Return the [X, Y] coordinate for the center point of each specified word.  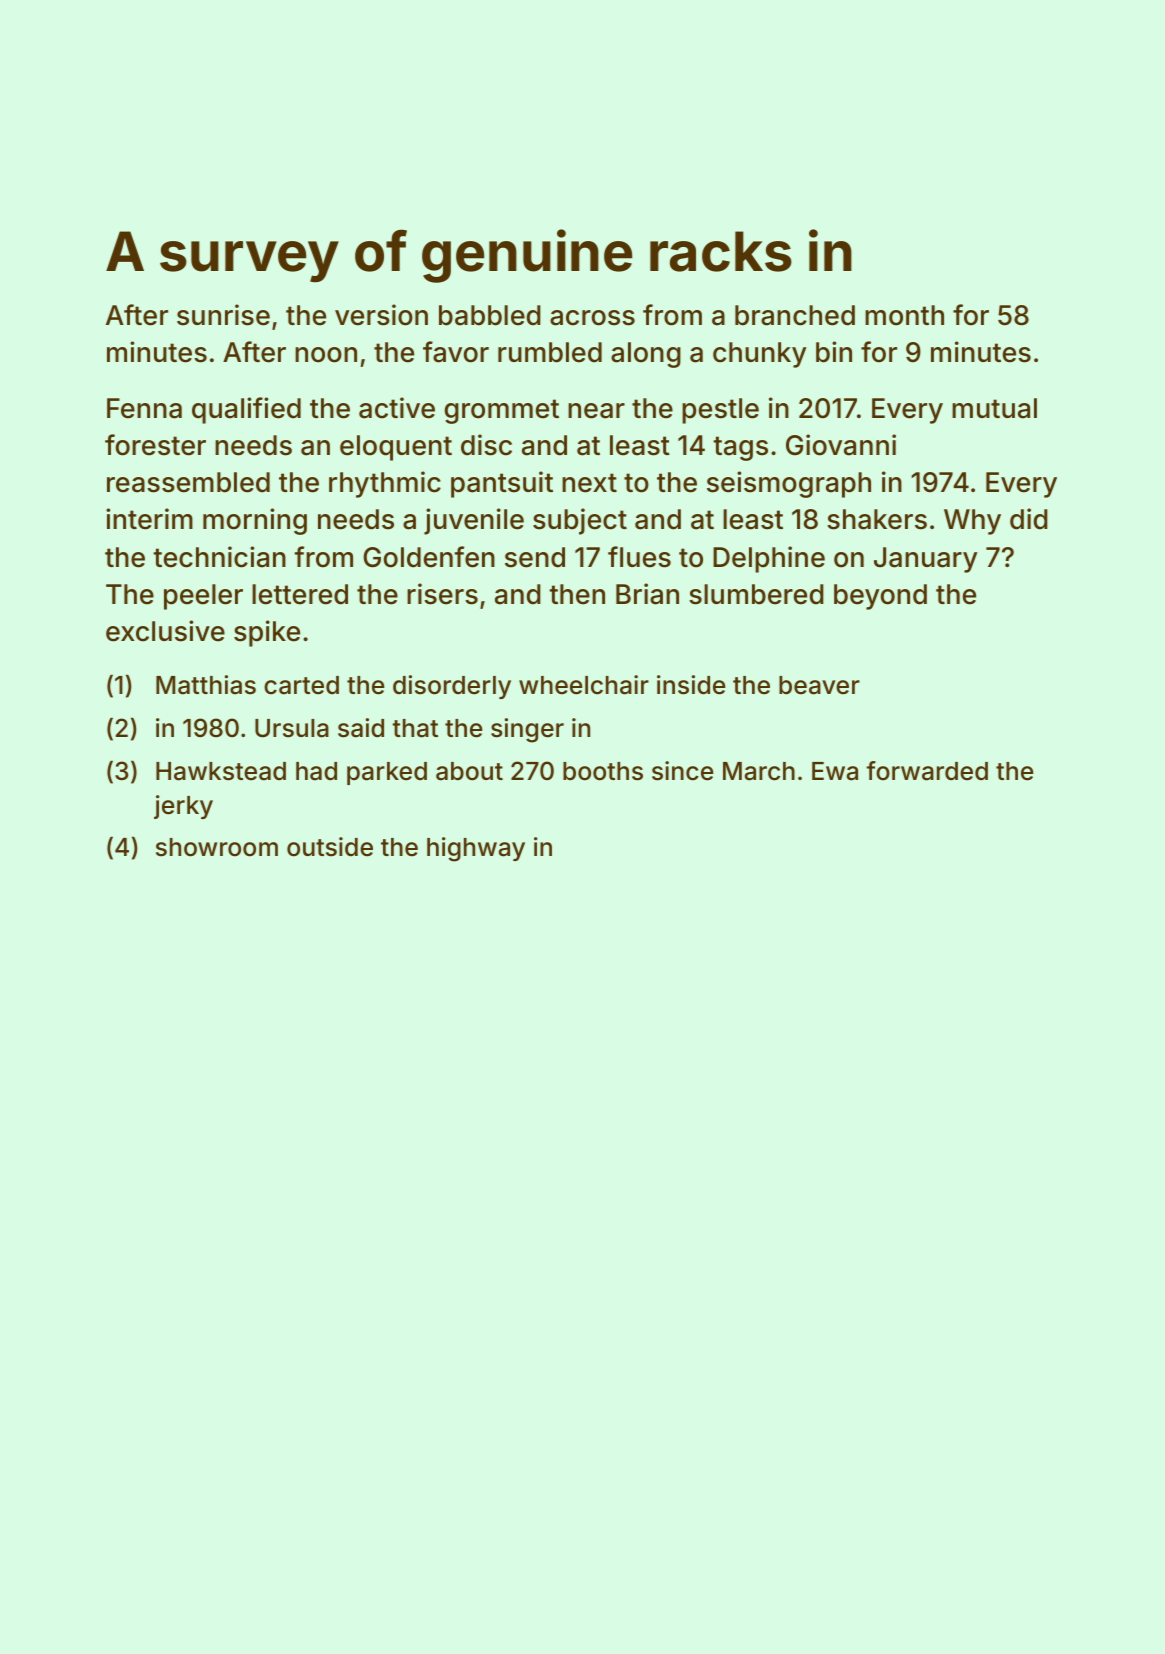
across [592, 318]
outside [330, 847]
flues [639, 557]
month [904, 315]
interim [149, 519]
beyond [880, 597]
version [381, 315]
